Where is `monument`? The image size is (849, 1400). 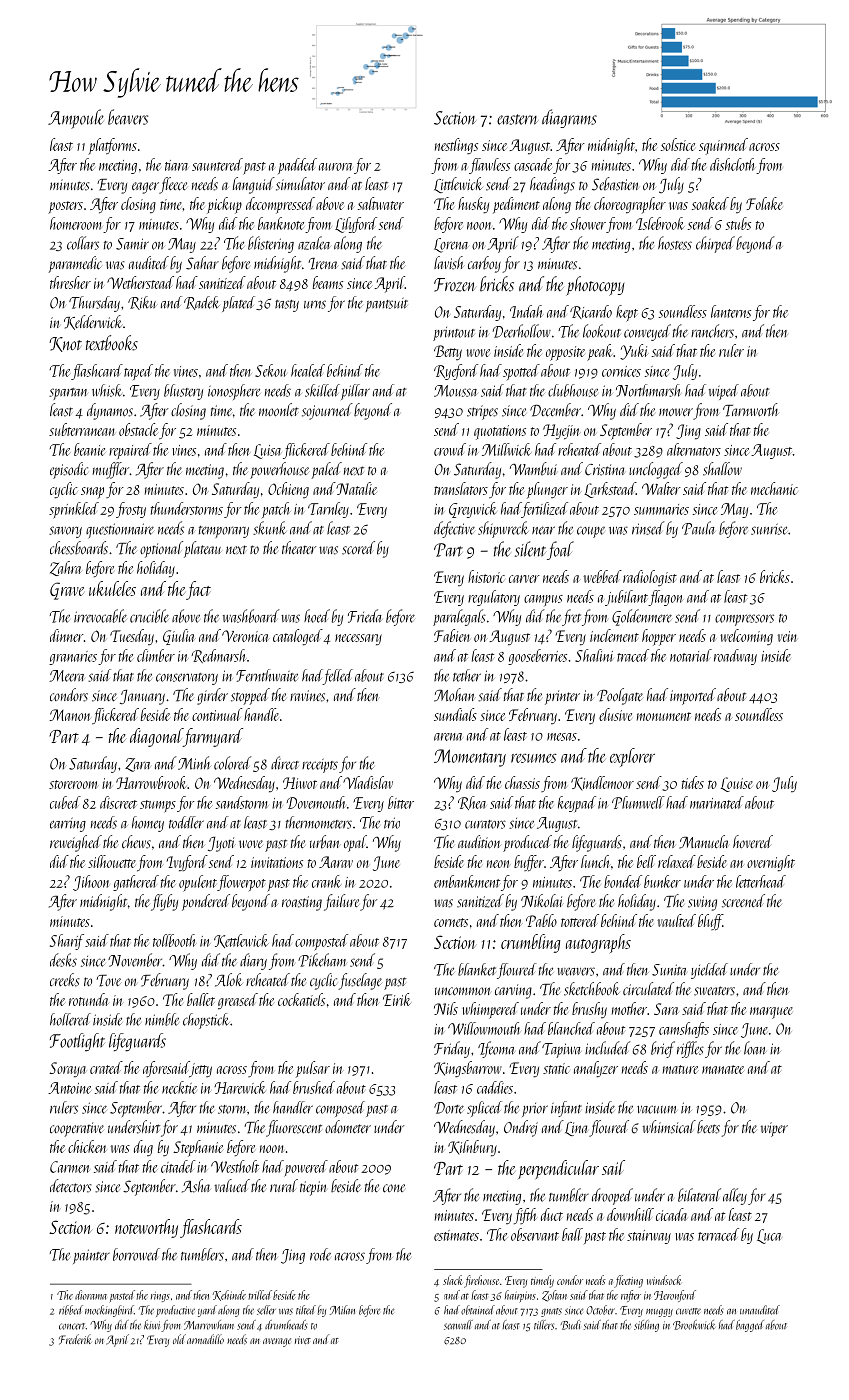
monument is located at coordinates (664, 716).
